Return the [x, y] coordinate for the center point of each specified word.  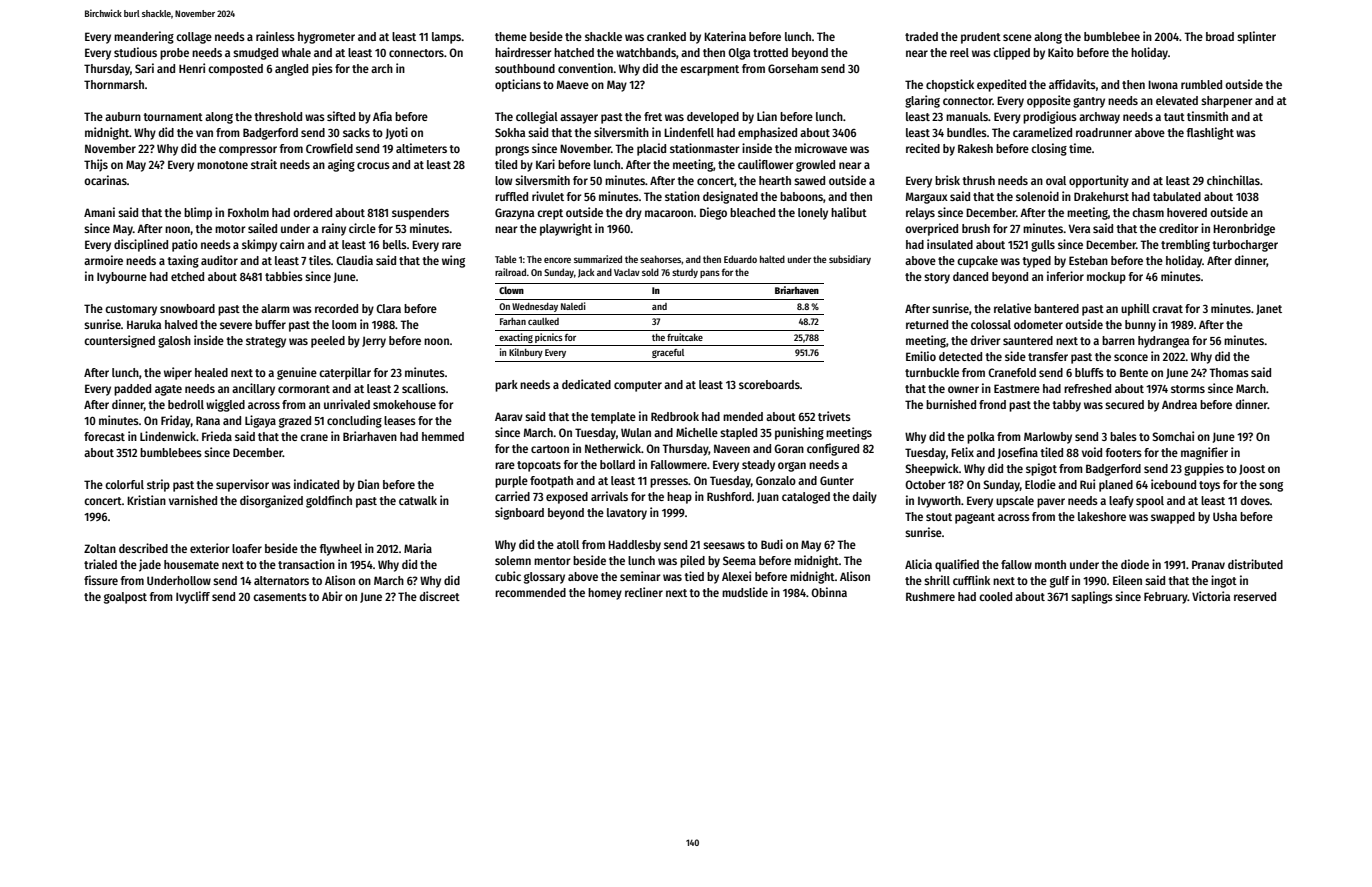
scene [1017, 37]
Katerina [725, 36]
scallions [424, 388]
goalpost [125, 598]
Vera [1079, 228]
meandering [144, 37]
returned [927, 324]
